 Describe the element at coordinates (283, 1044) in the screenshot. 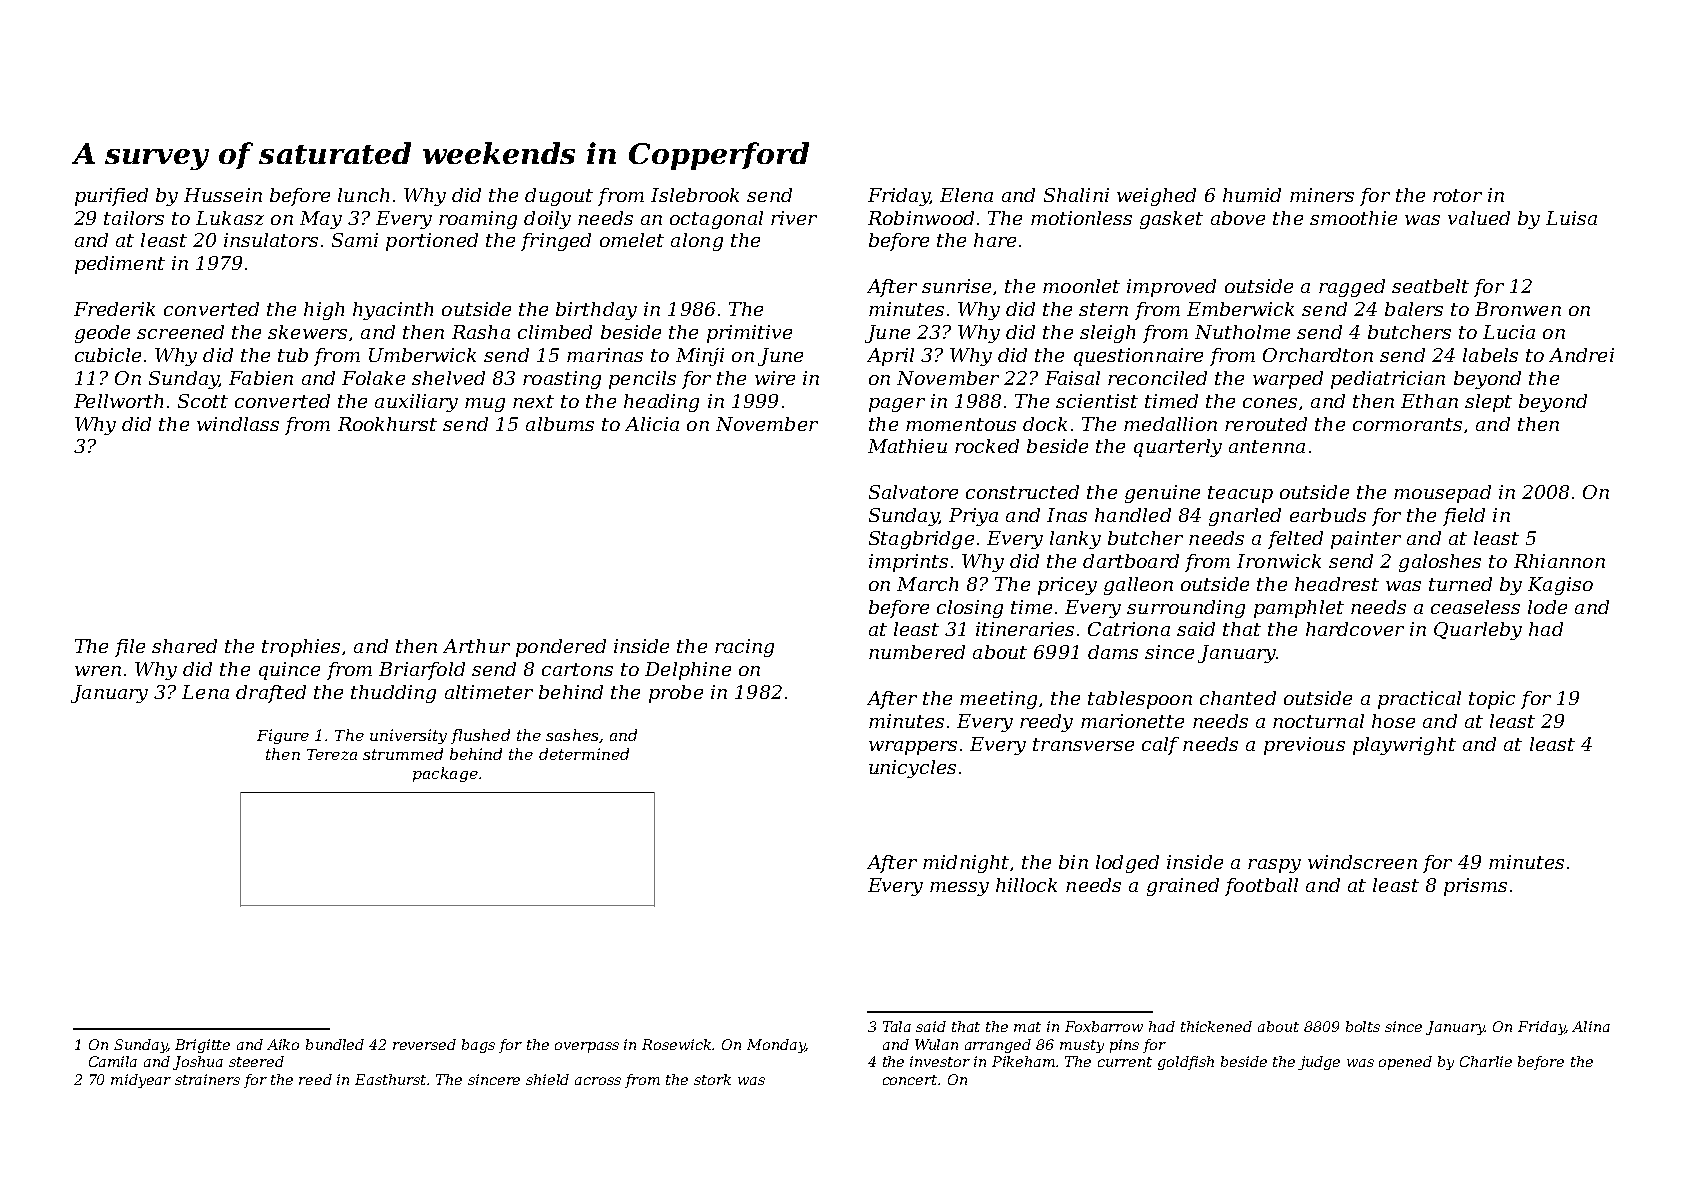

I see `Aiko` at that location.
